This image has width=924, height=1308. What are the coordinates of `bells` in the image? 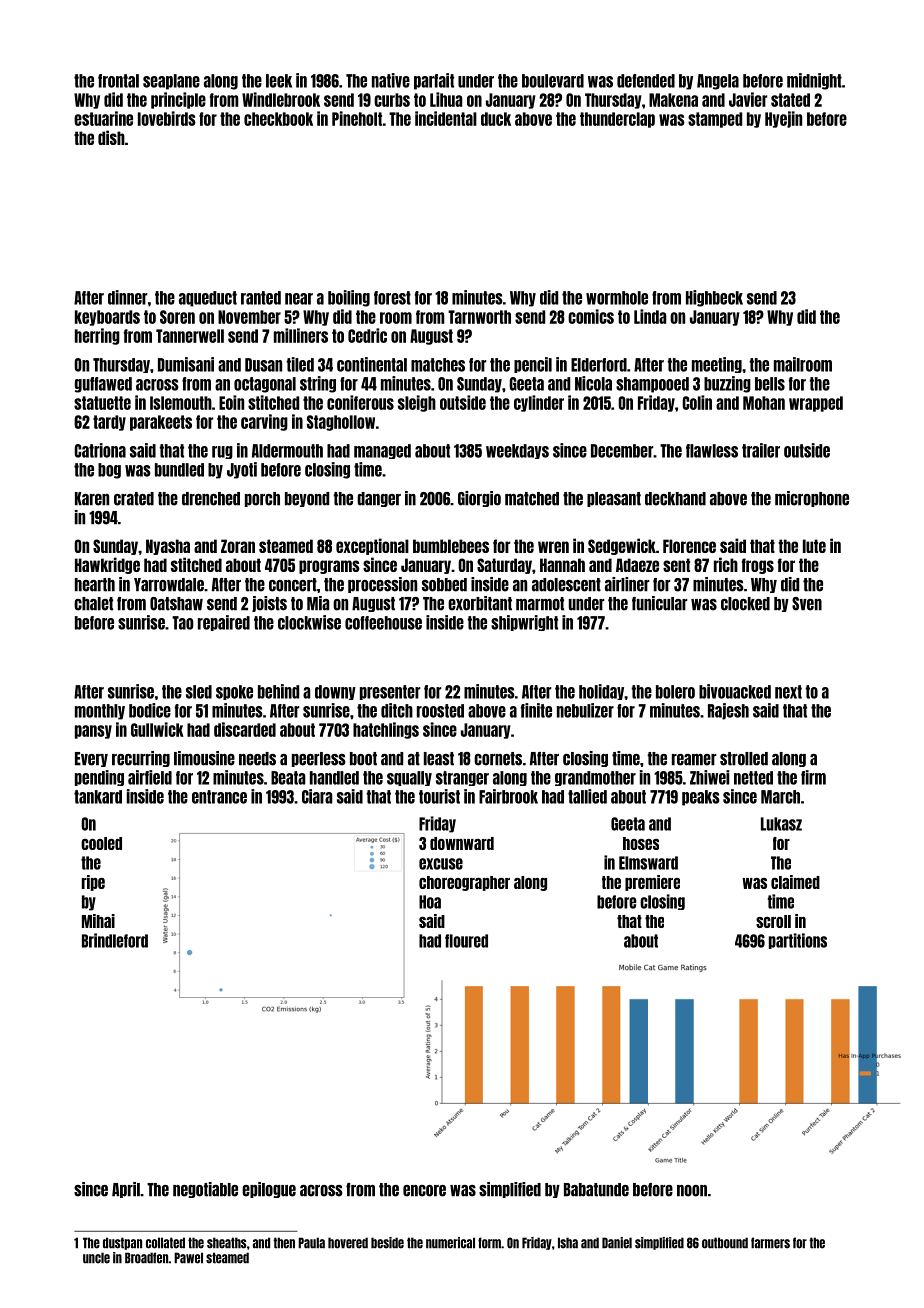 It's located at (770, 384).
